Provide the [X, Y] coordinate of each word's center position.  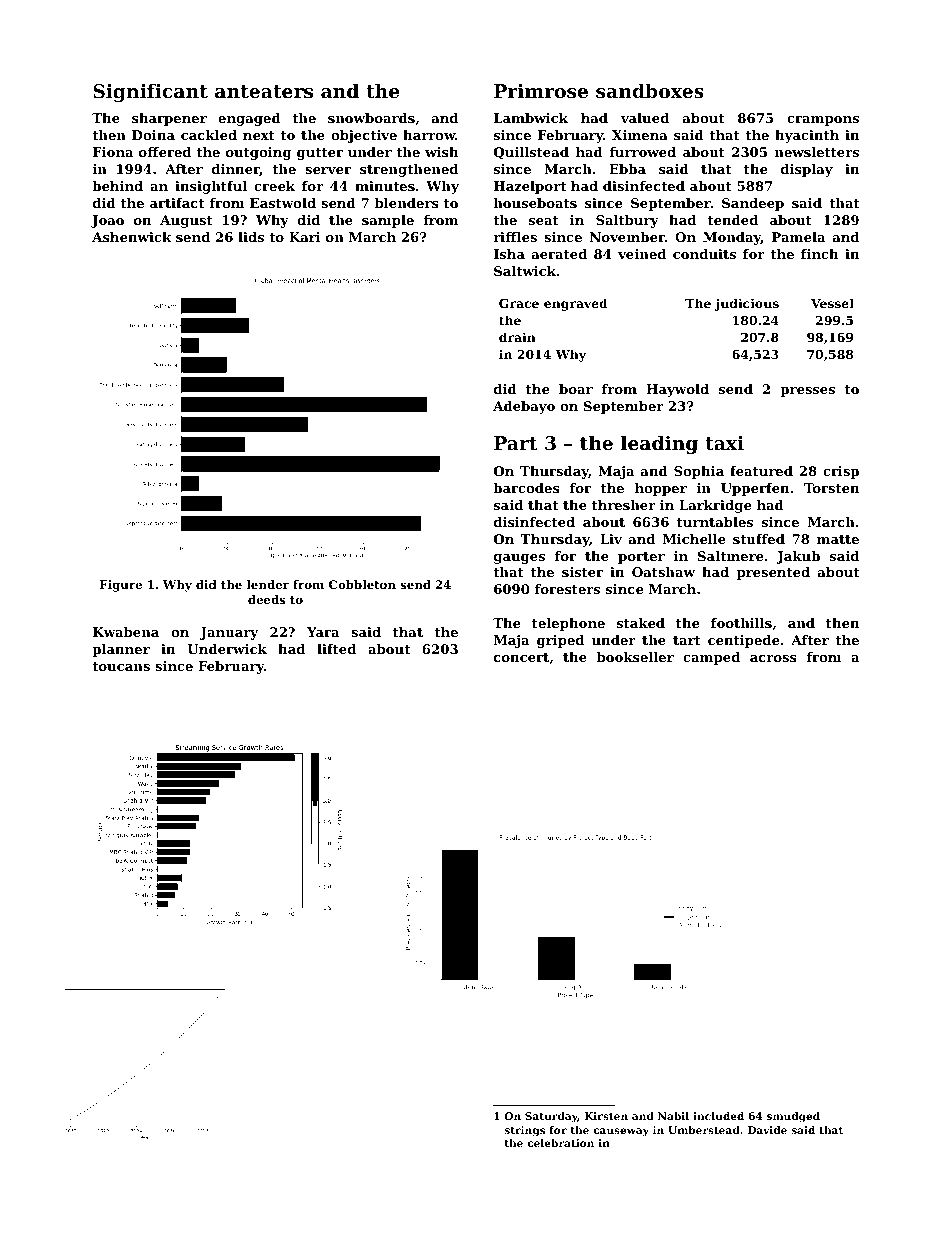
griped [560, 641]
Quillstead [531, 153]
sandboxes [650, 91]
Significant [150, 93]
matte [838, 539]
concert [521, 657]
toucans [121, 666]
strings [525, 1131]
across [773, 658]
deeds [266, 599]
